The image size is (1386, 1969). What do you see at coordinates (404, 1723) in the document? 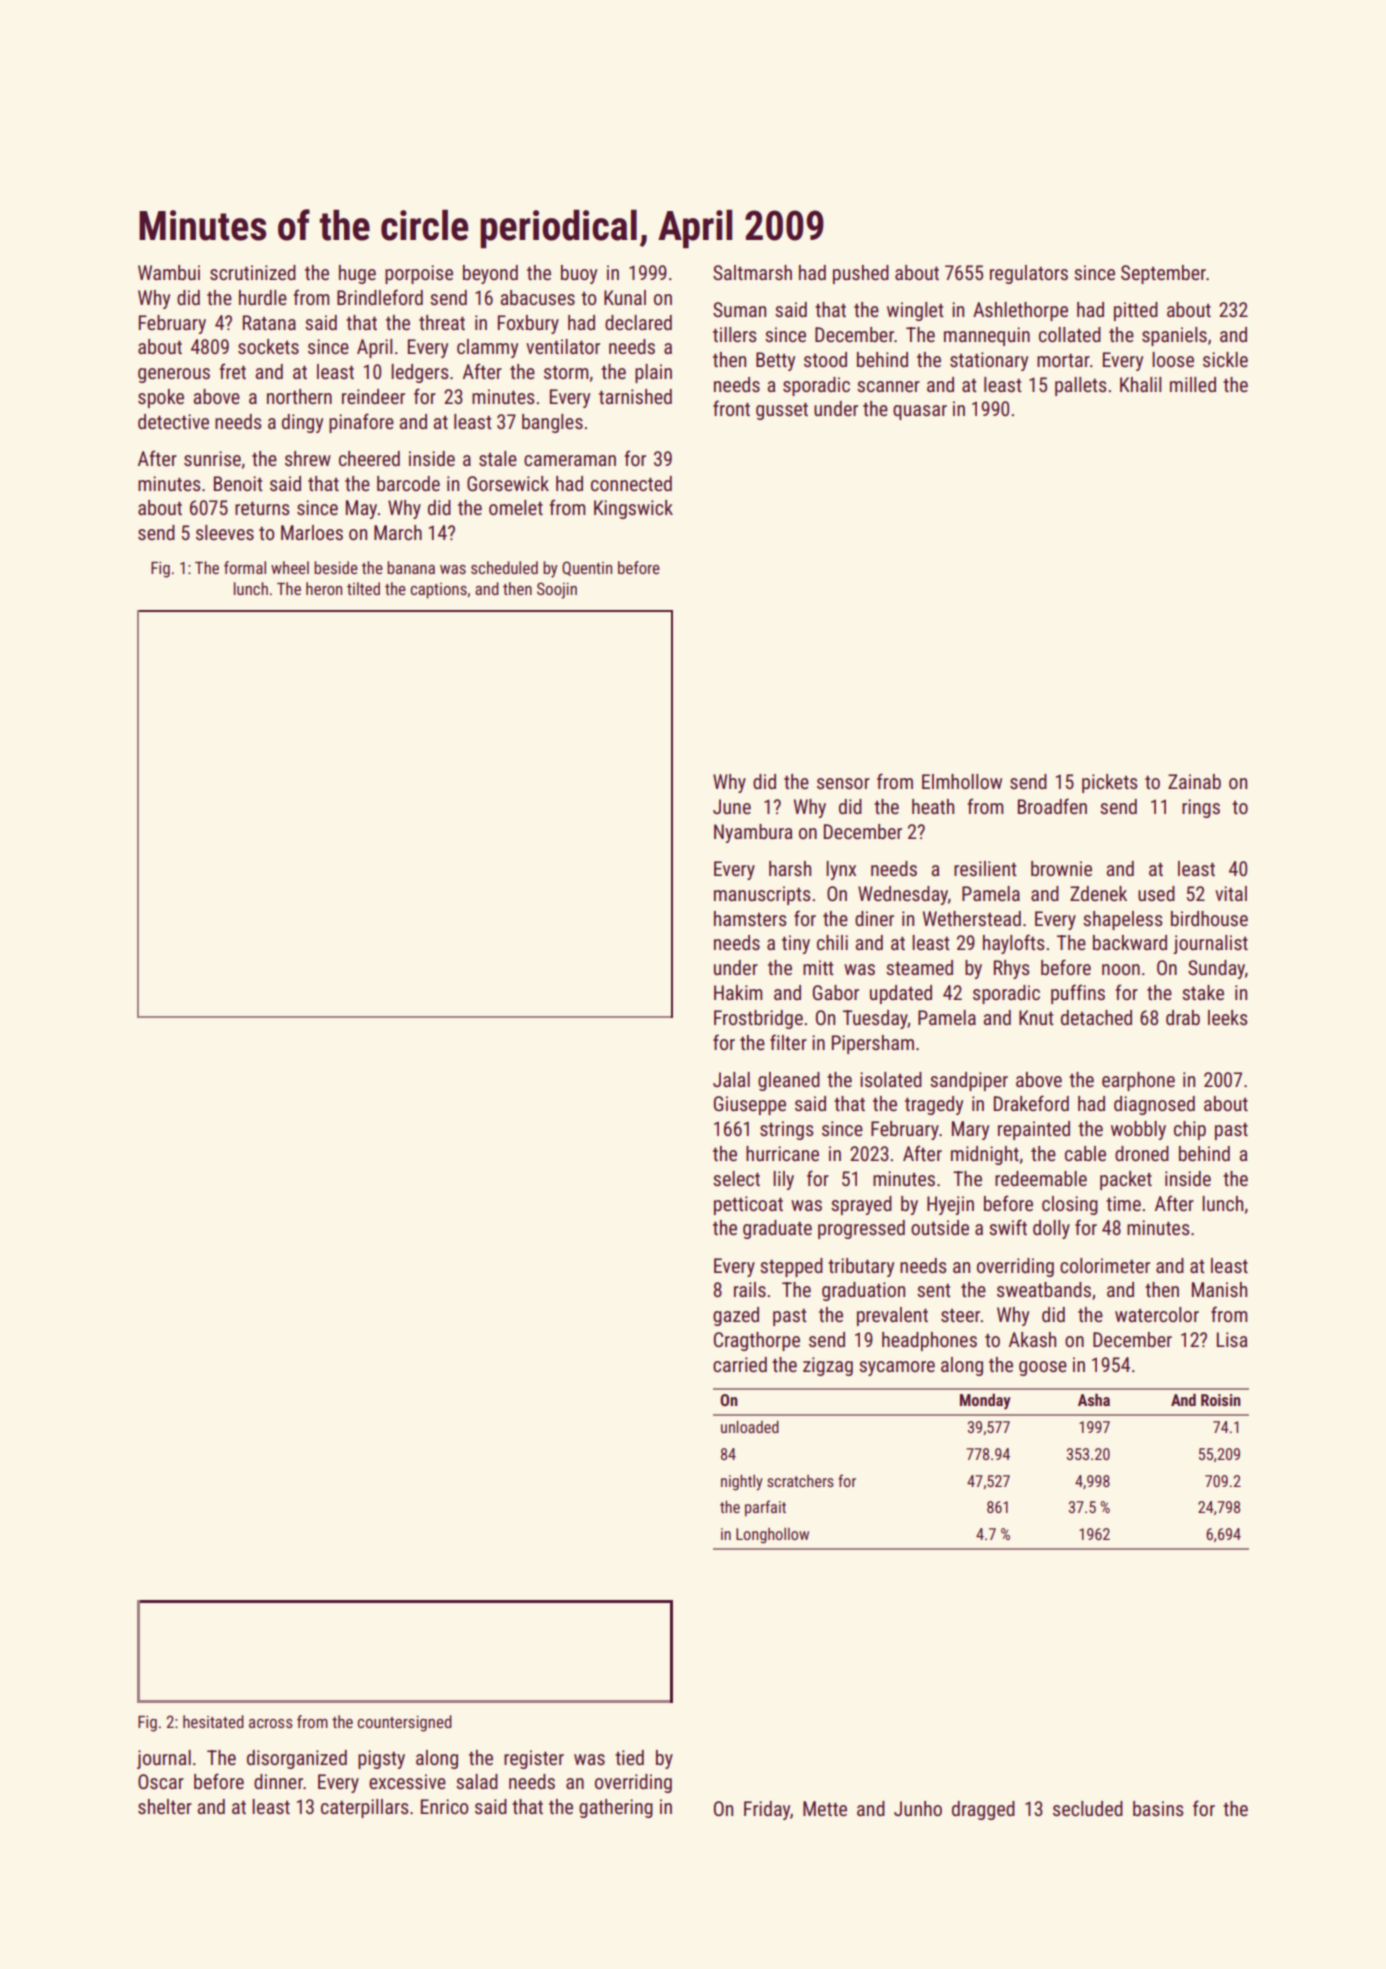
I see `countersigned` at bounding box center [404, 1723].
